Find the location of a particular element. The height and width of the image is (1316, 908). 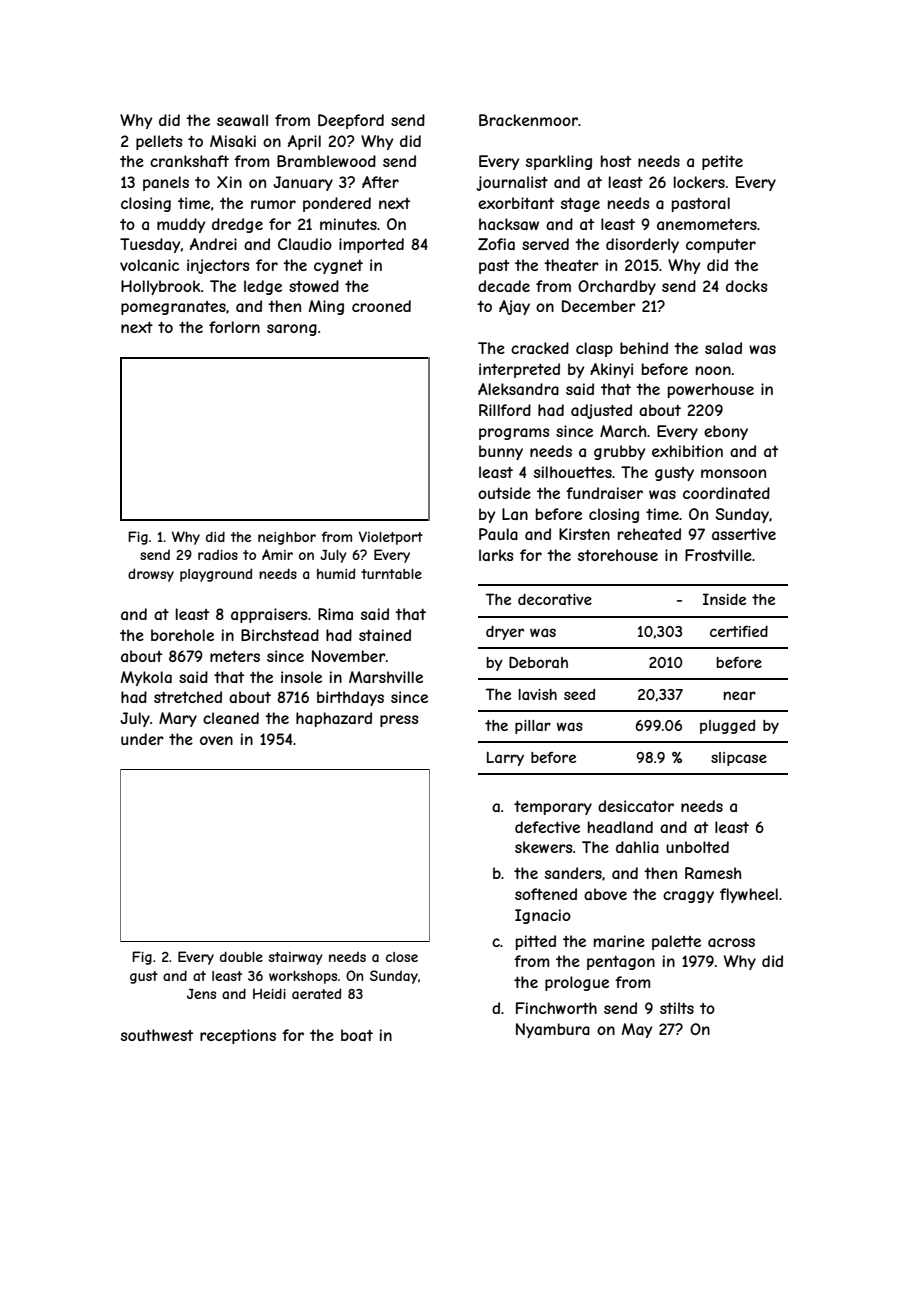

grubby is located at coordinates (620, 452).
